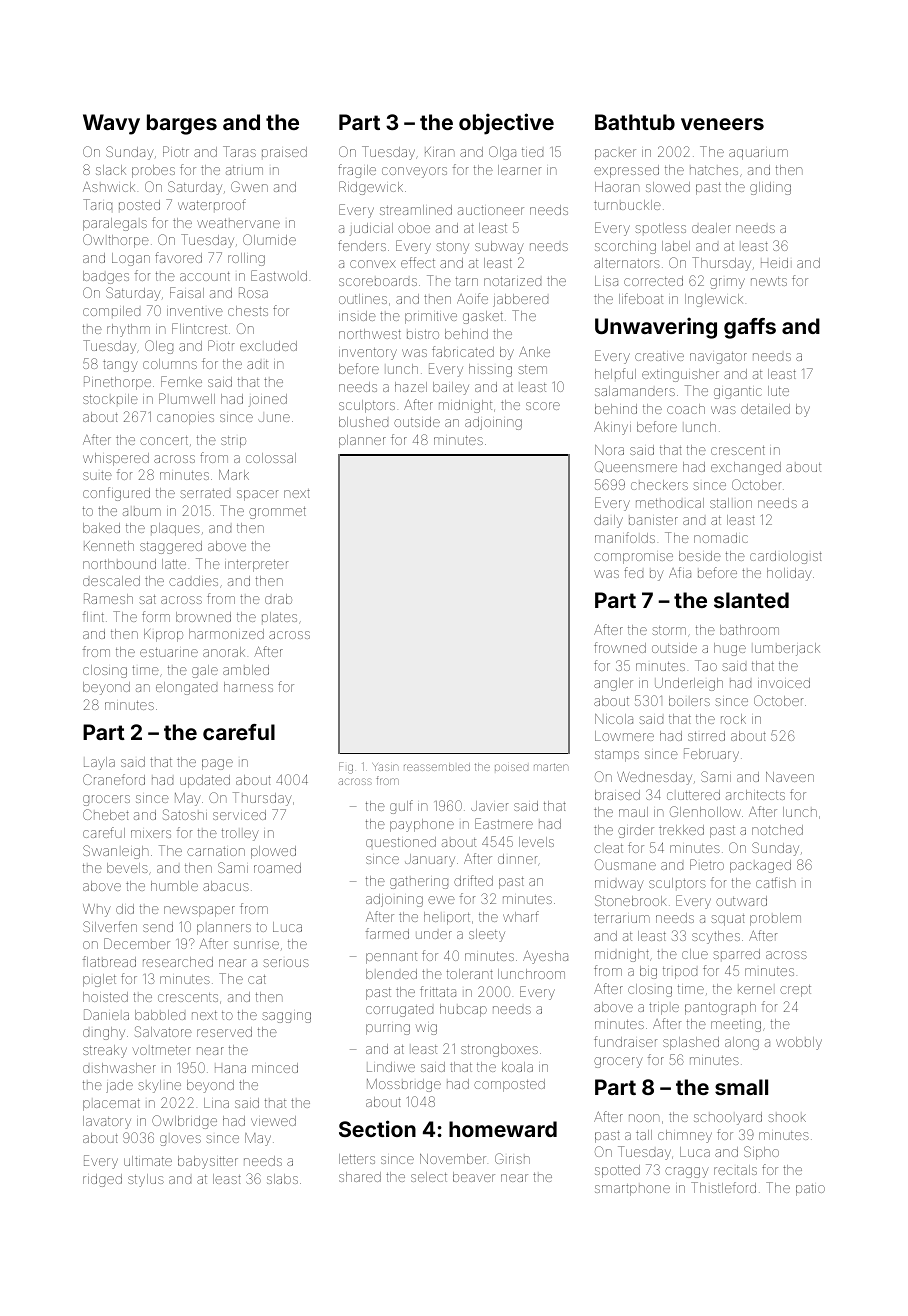  Describe the element at coordinates (178, 962) in the screenshot. I see `researched` at that location.
